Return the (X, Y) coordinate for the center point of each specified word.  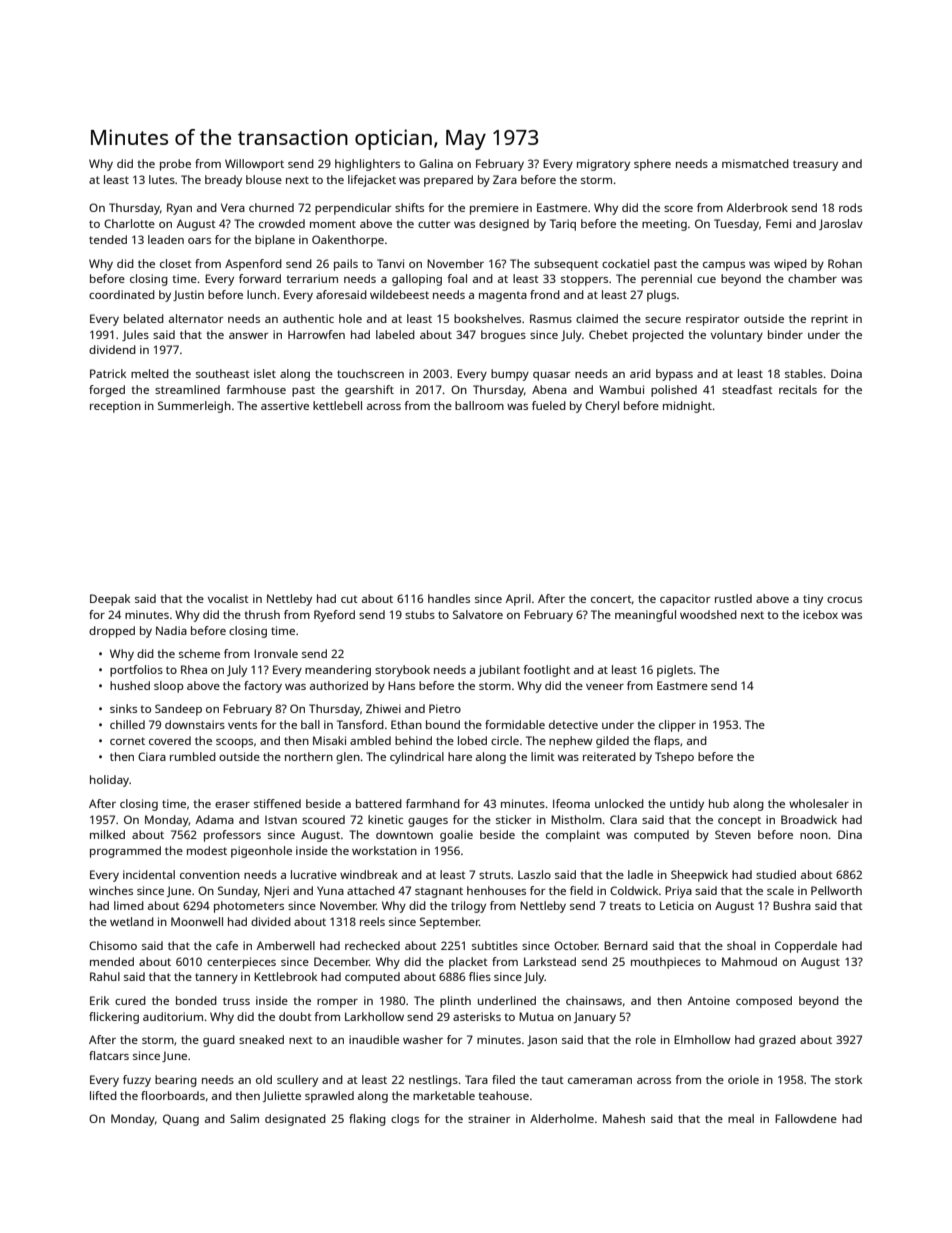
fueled (549, 405)
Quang (181, 1120)
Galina (436, 163)
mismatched (755, 163)
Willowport (254, 165)
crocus (844, 600)
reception (115, 407)
